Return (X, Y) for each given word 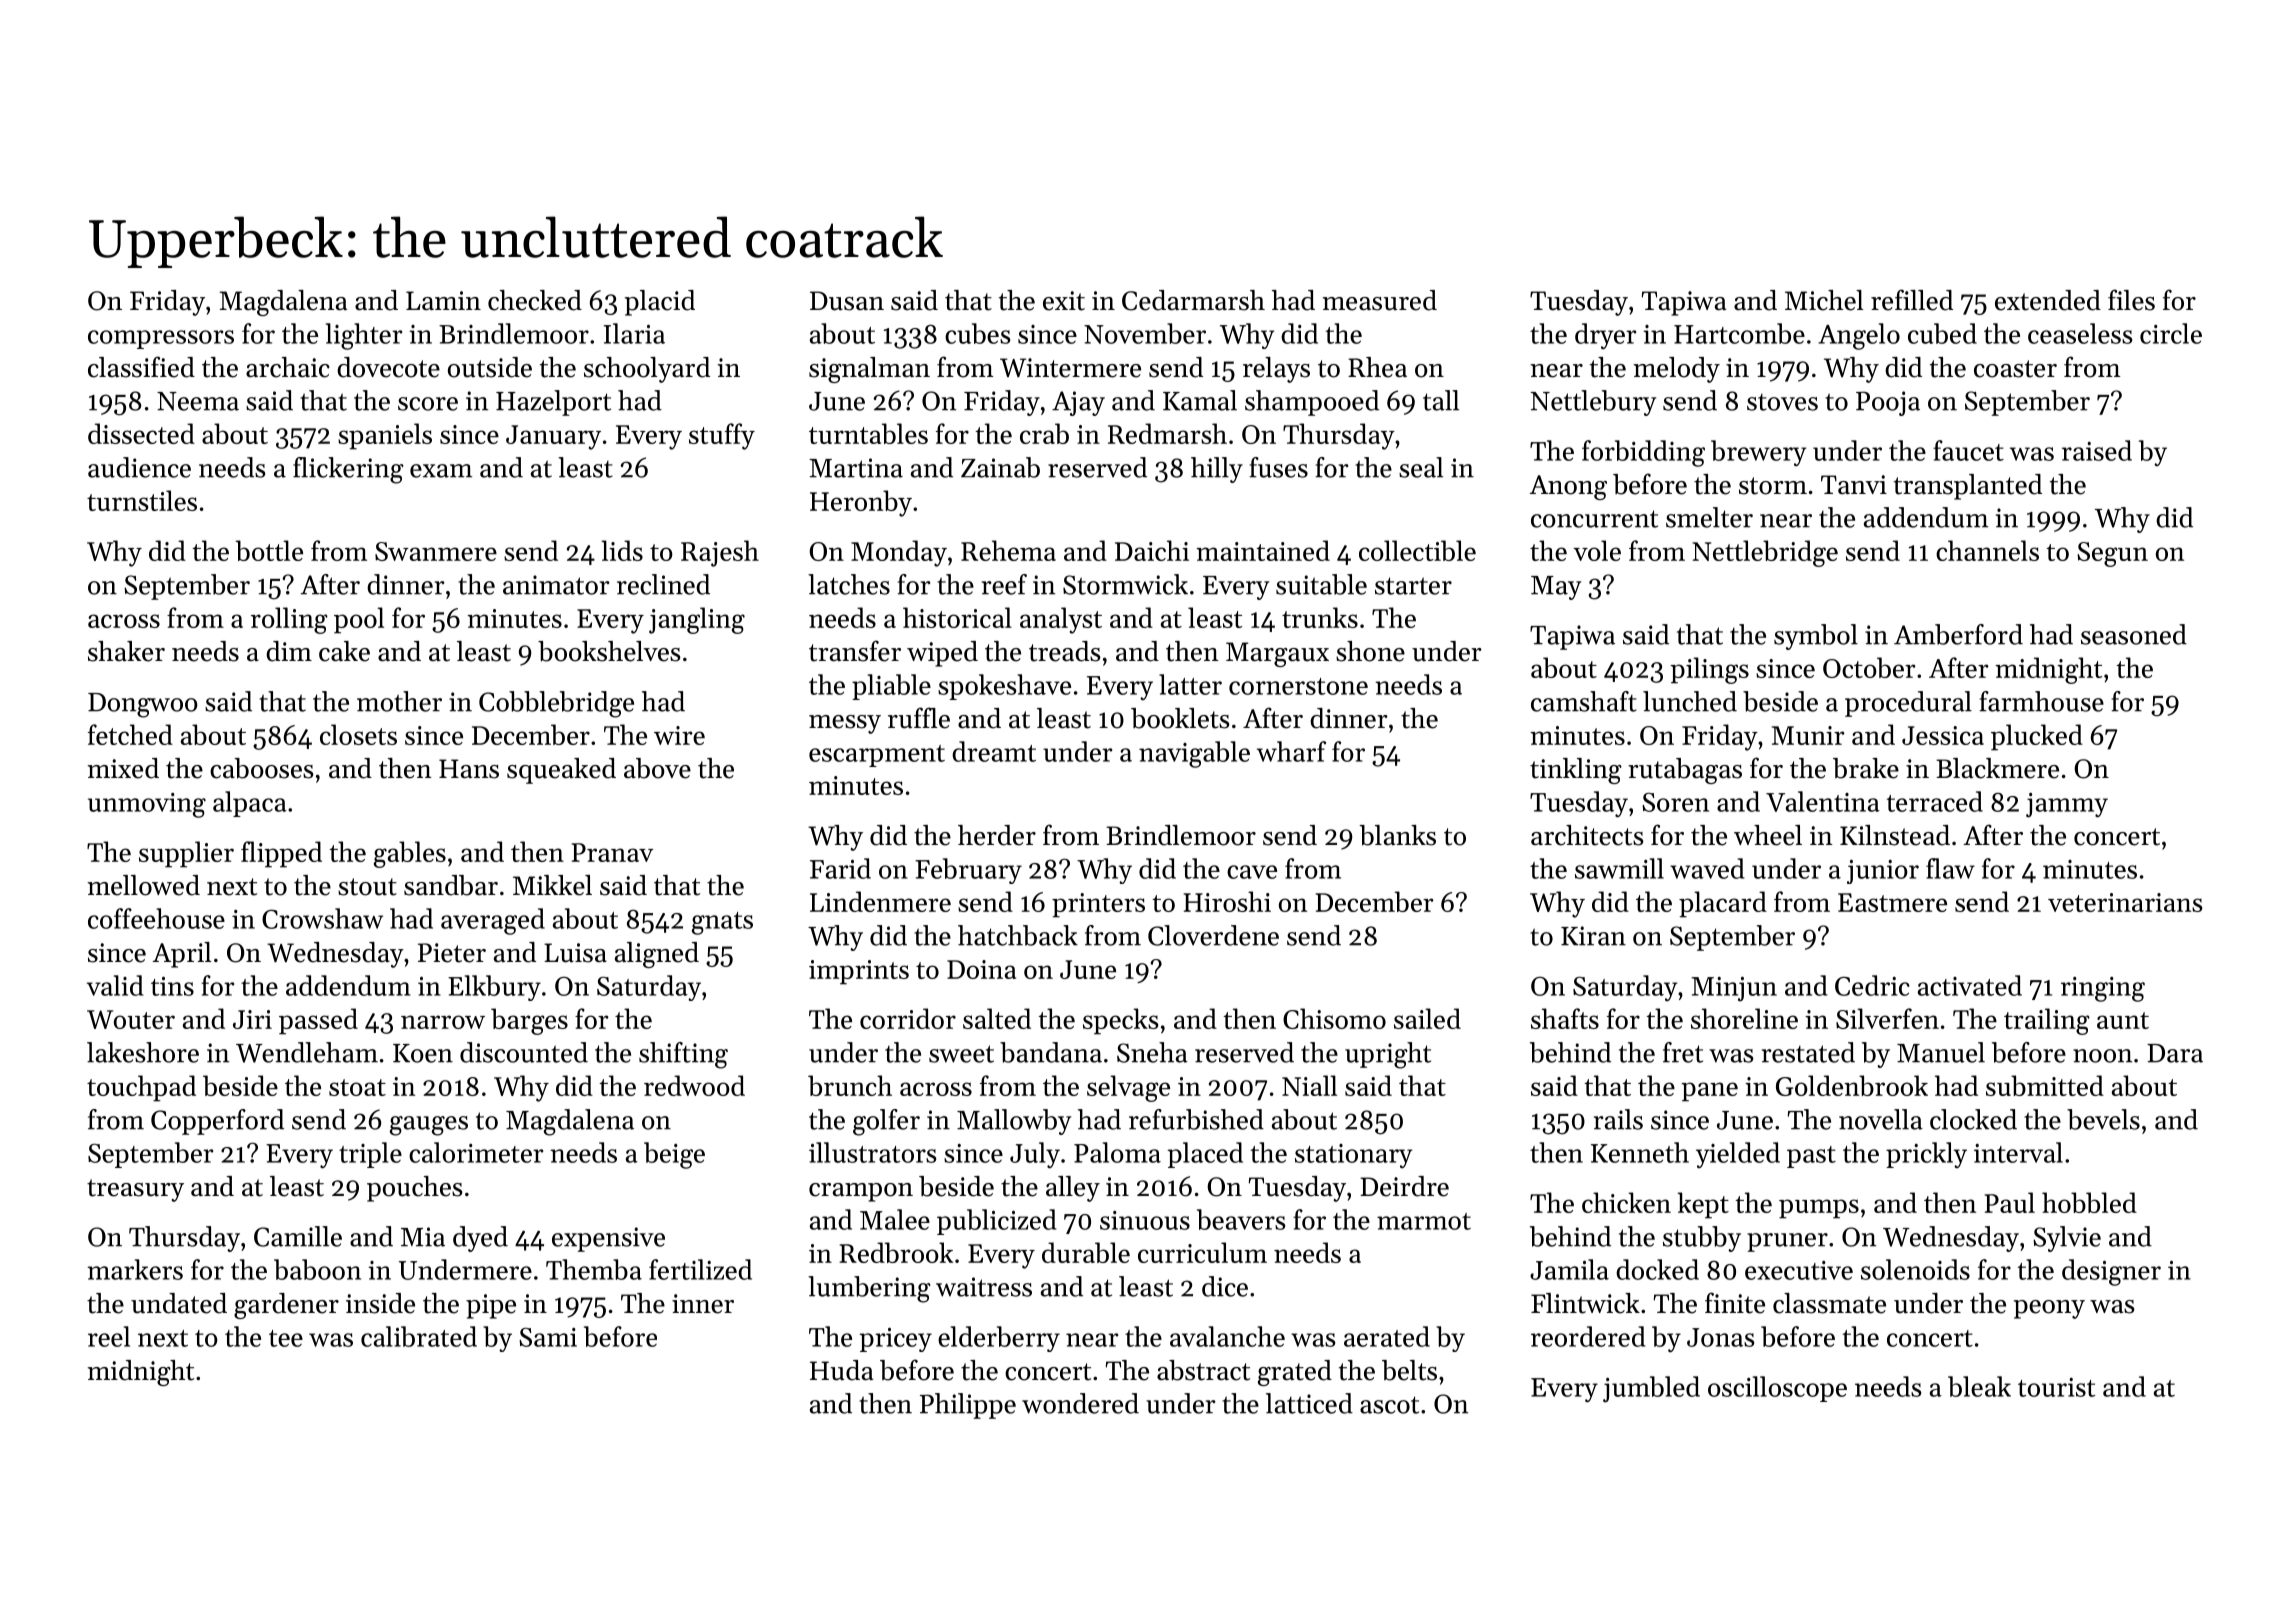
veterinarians (2125, 902)
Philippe (968, 1406)
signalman (869, 370)
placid (660, 303)
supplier (186, 854)
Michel (1824, 300)
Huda (841, 1370)
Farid (840, 868)
